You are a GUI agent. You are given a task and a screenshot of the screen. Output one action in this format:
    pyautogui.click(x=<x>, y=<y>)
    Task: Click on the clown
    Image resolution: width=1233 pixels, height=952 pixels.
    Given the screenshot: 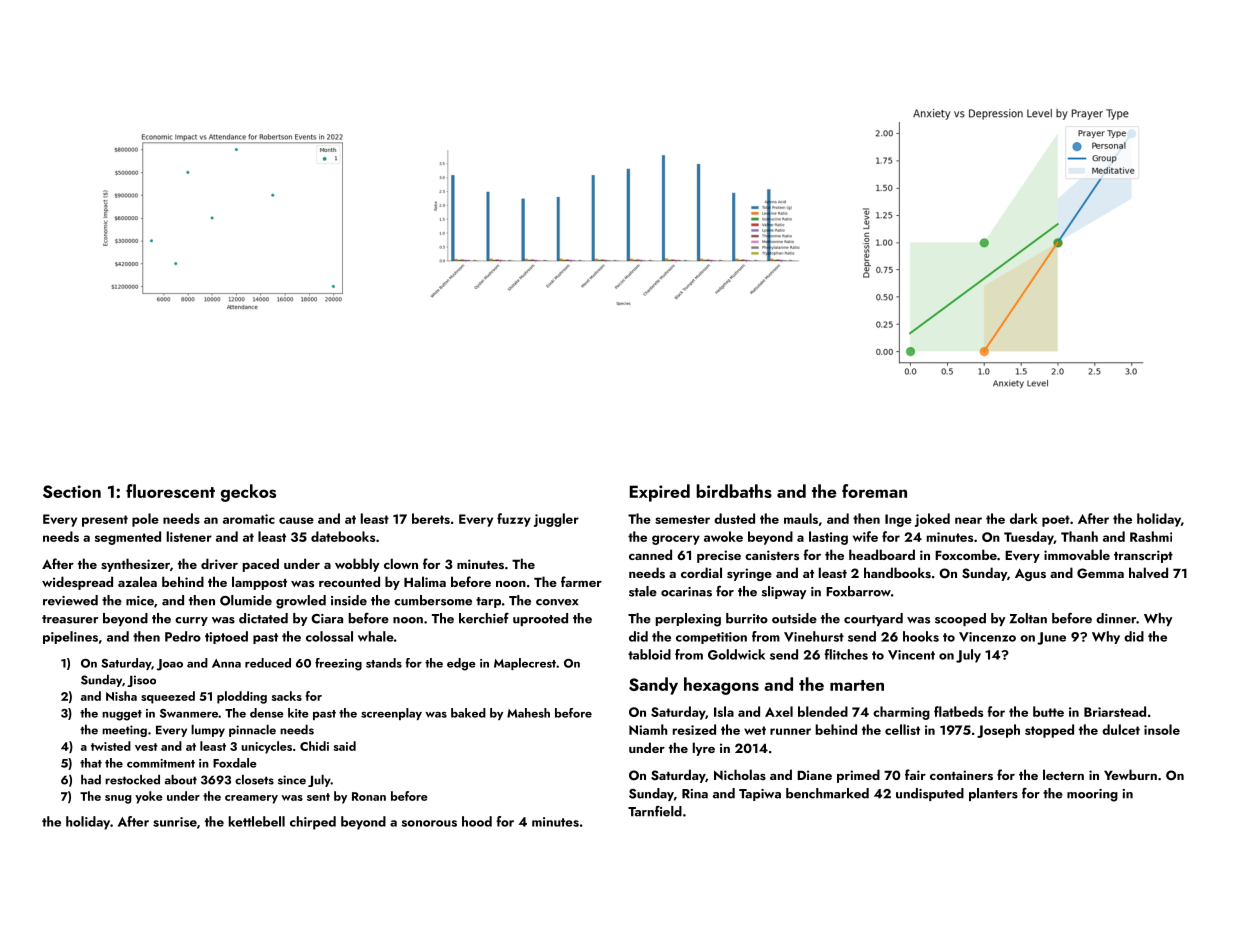 What is the action you would take?
    pyautogui.click(x=401, y=563)
